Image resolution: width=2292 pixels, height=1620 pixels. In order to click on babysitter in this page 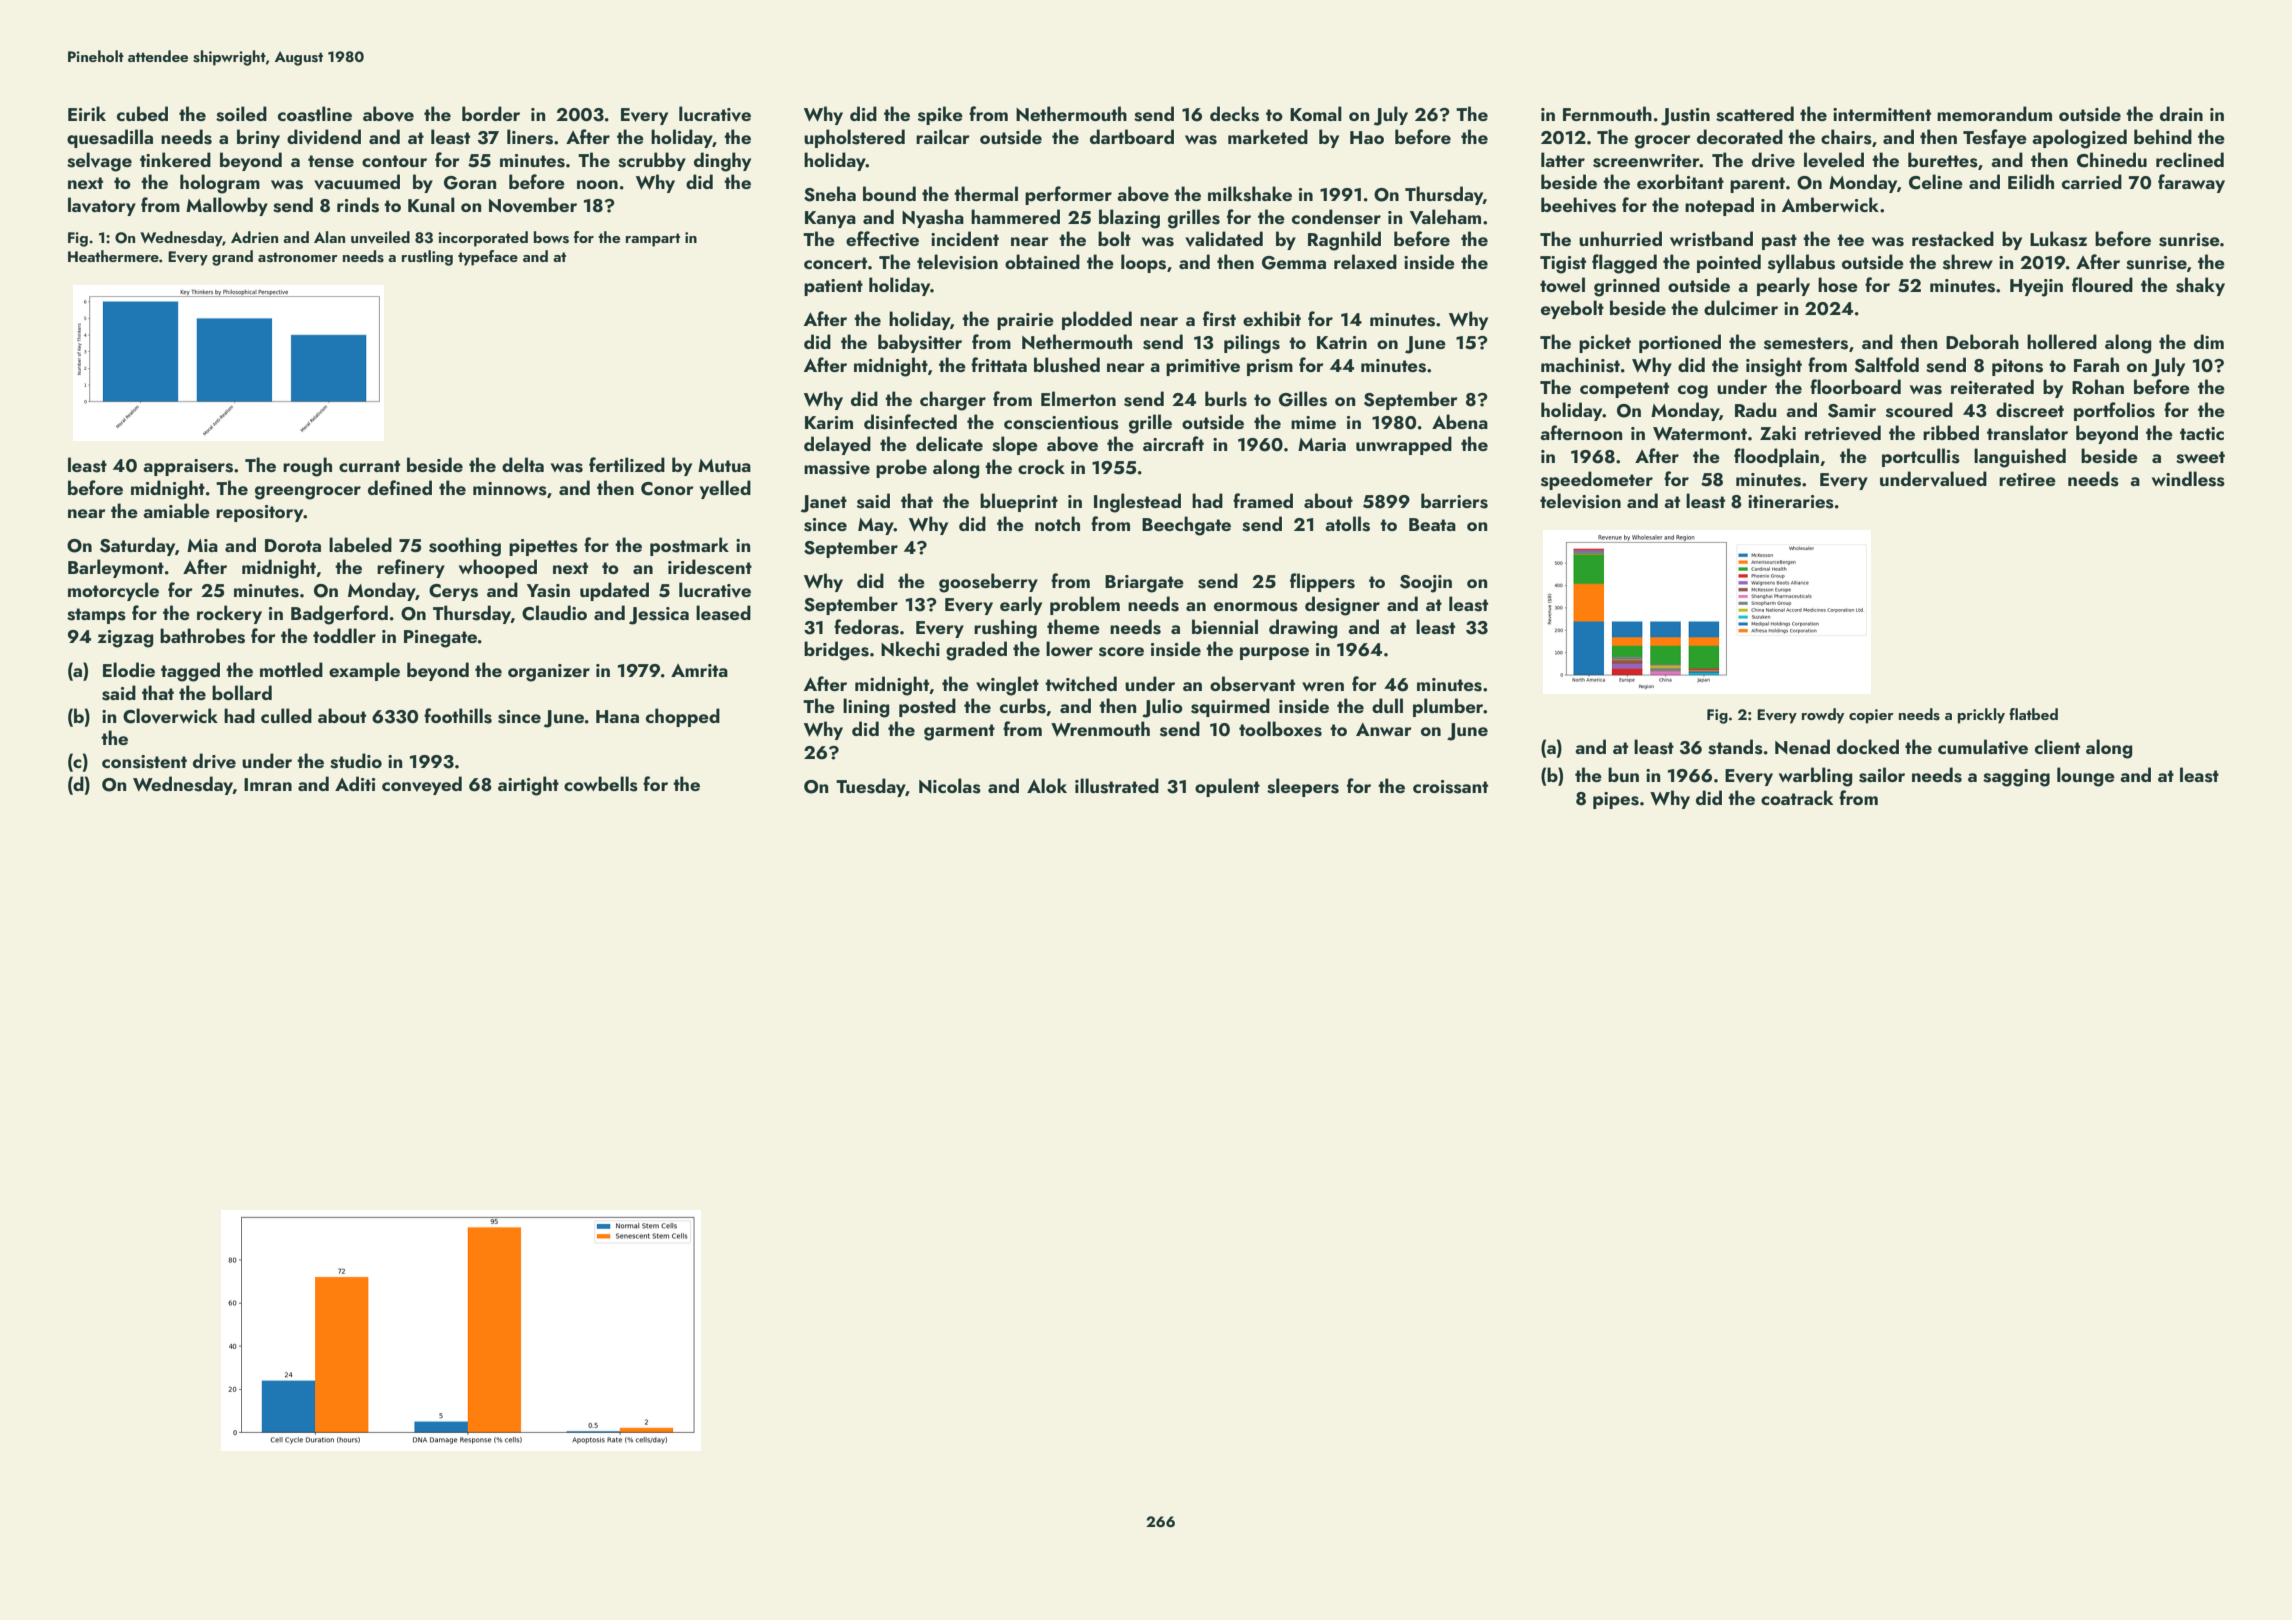, I will do `click(920, 343)`.
